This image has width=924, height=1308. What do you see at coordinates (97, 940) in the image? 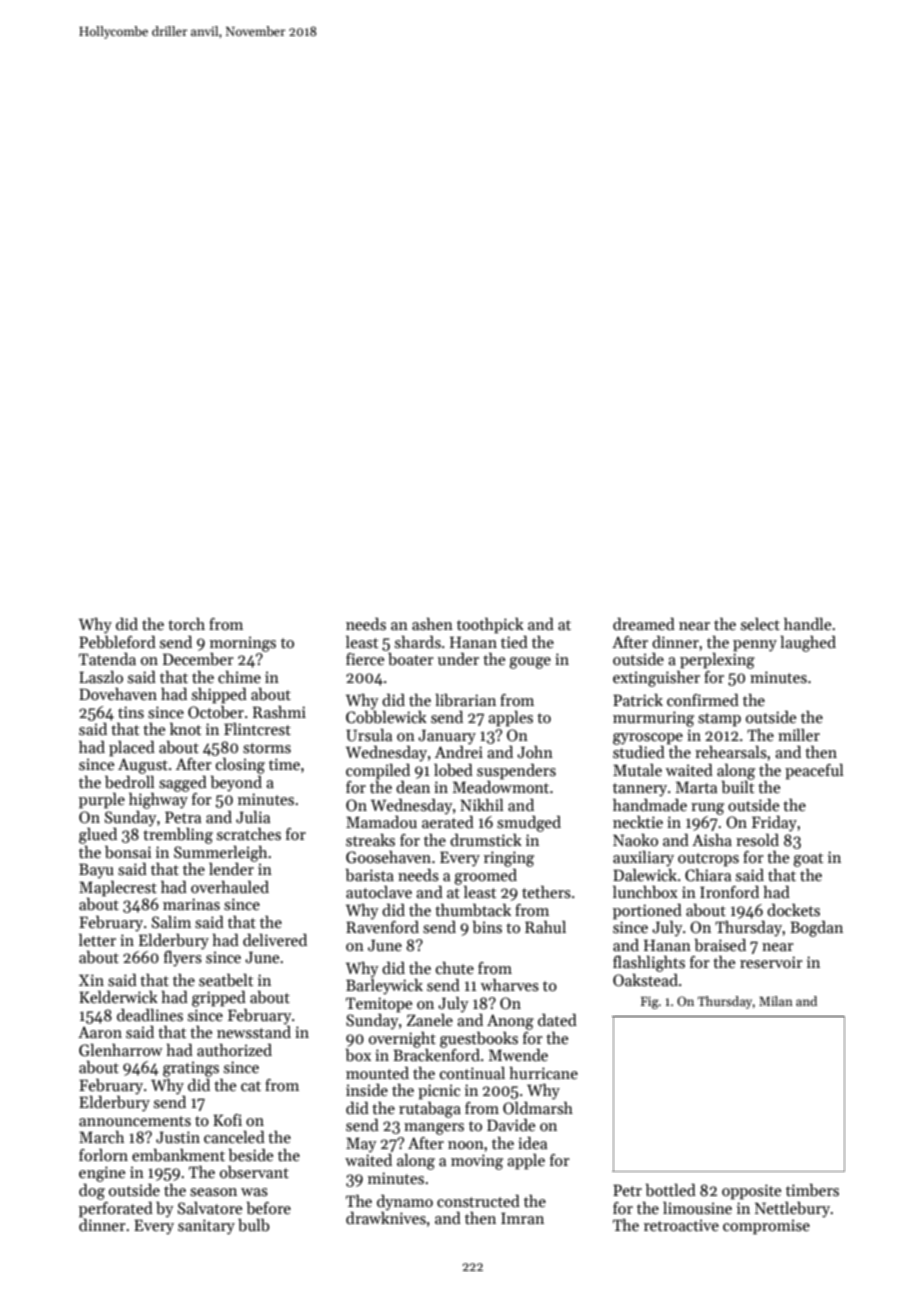
I see `letter` at bounding box center [97, 940].
